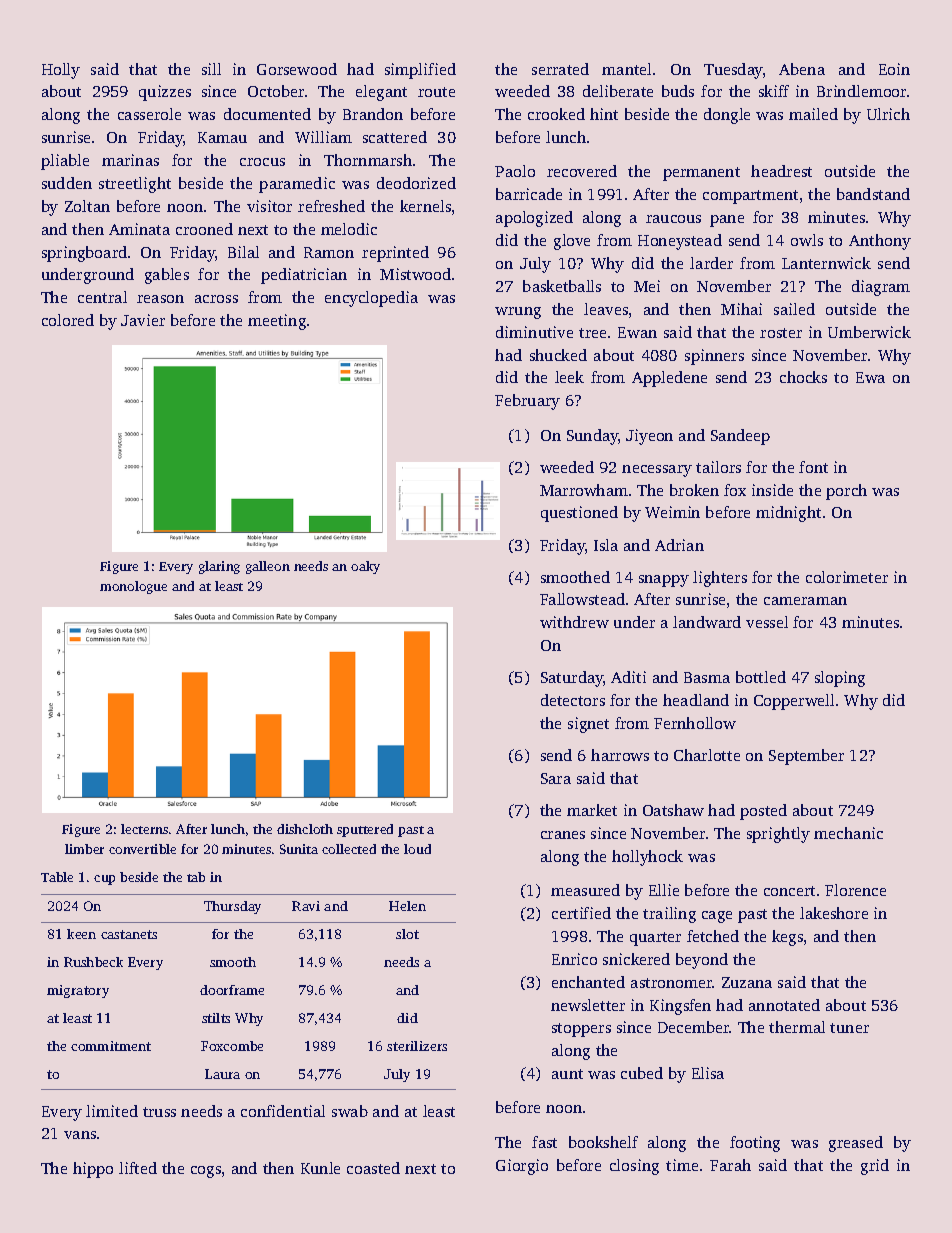 This document has height=1233, width=952. I want to click on hint, so click(604, 114).
